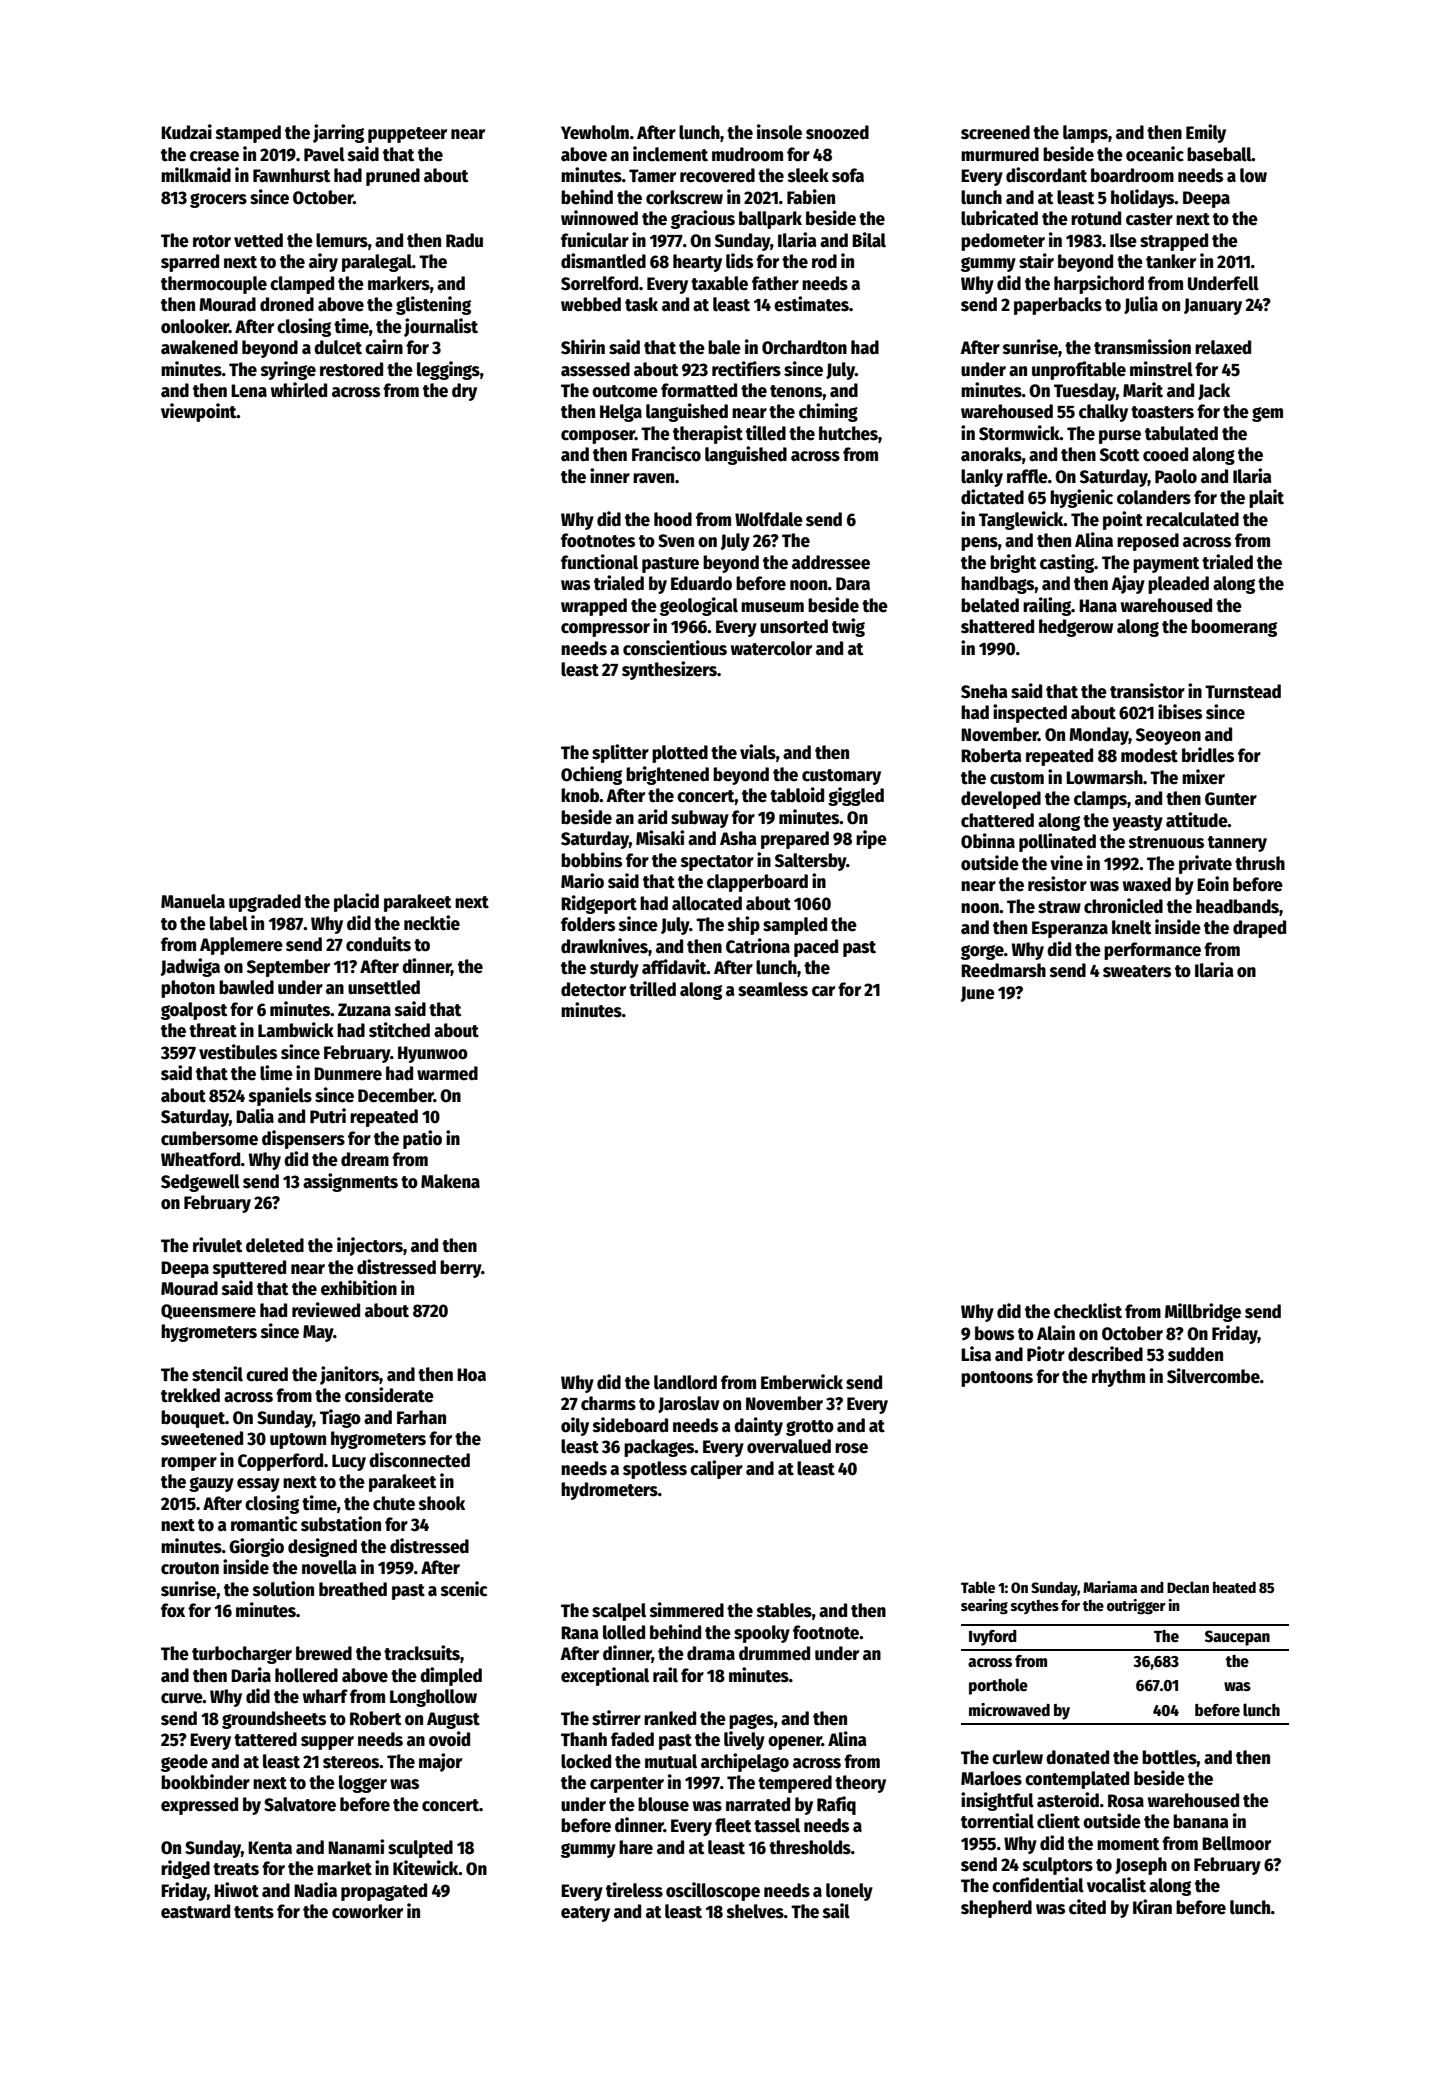  What do you see at coordinates (211, 1484) in the screenshot?
I see `gauzy` at bounding box center [211, 1484].
